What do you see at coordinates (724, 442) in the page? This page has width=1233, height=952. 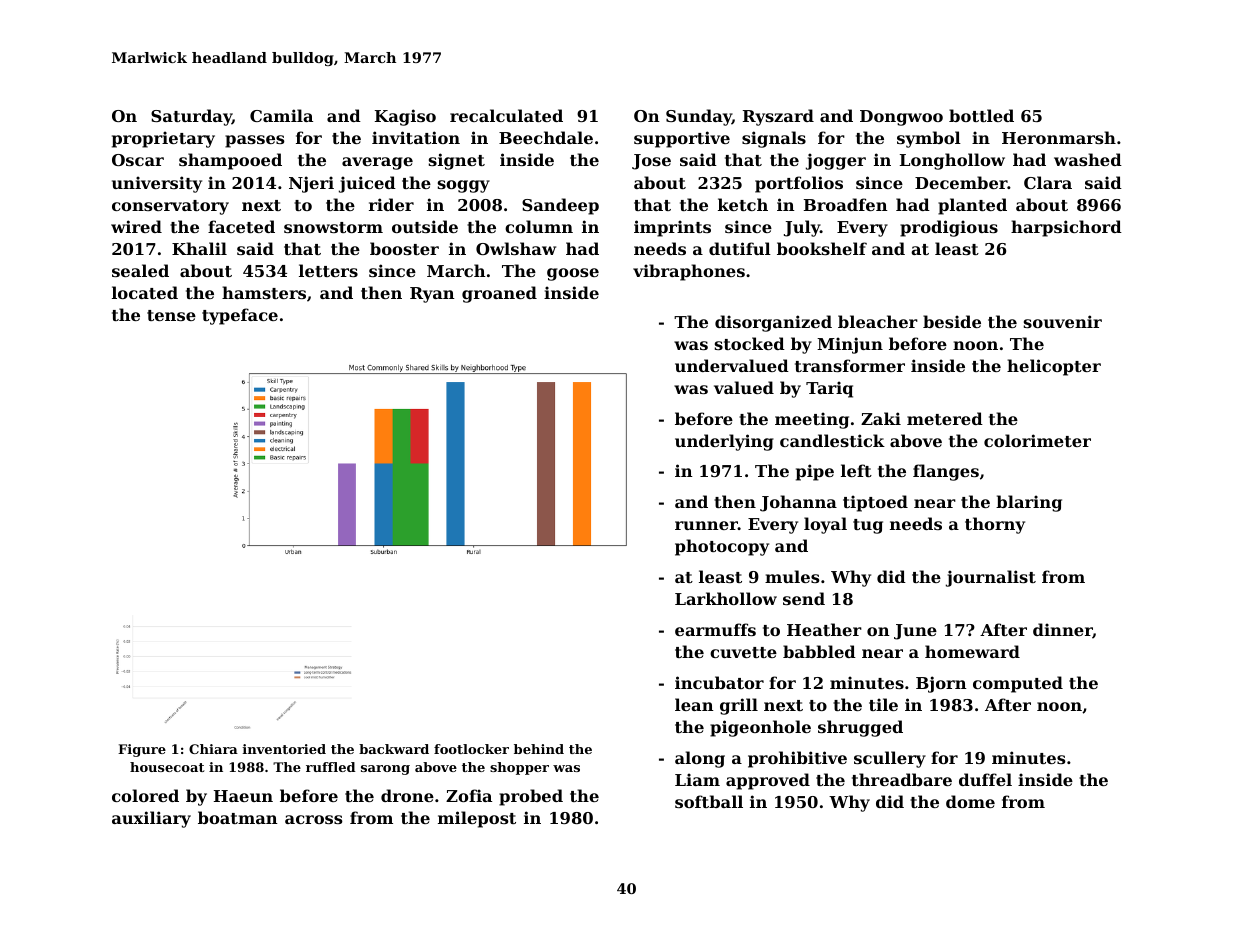 I see `underlying` at bounding box center [724, 442].
